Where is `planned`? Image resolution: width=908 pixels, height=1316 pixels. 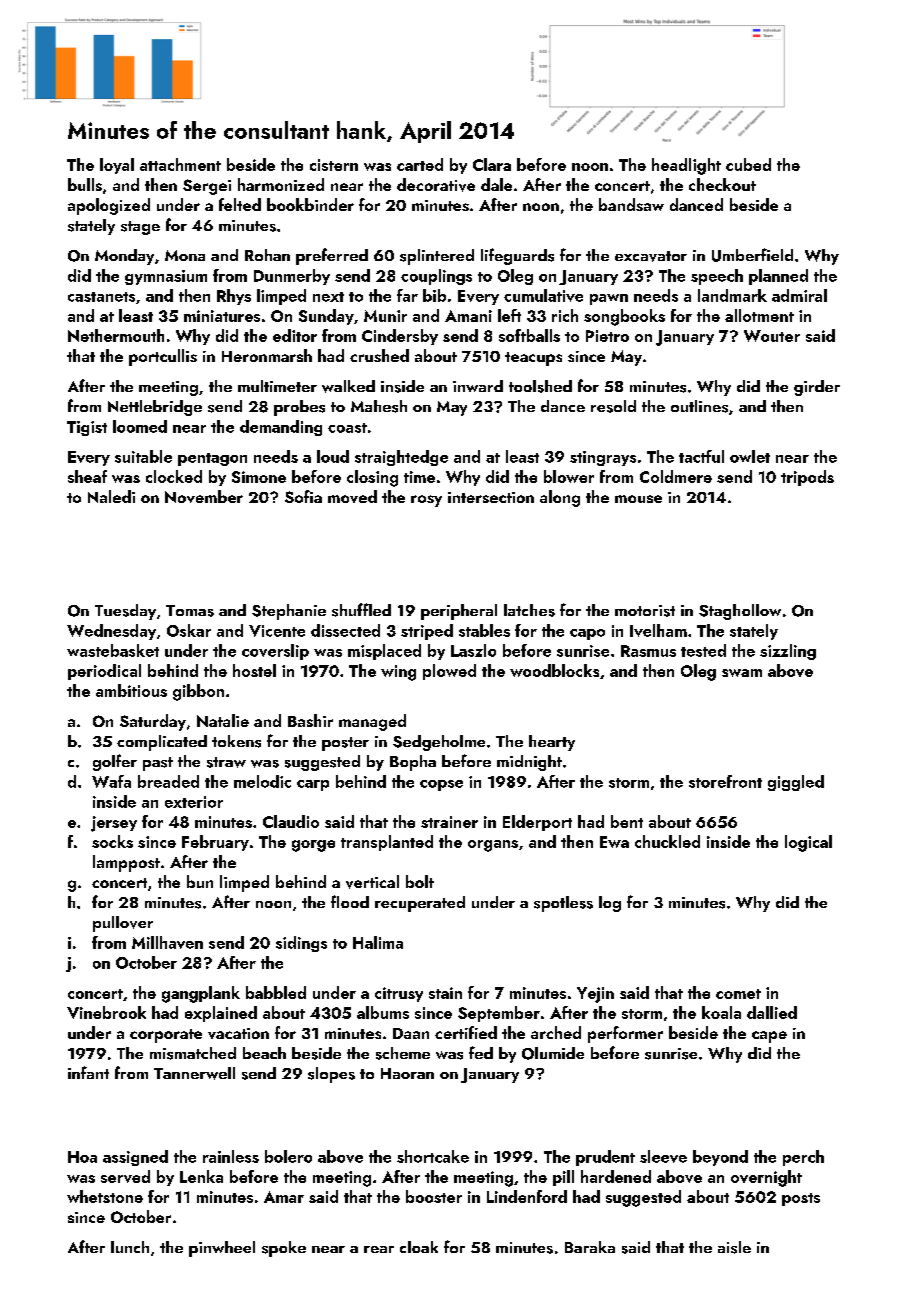 planned is located at coordinates (778, 277).
